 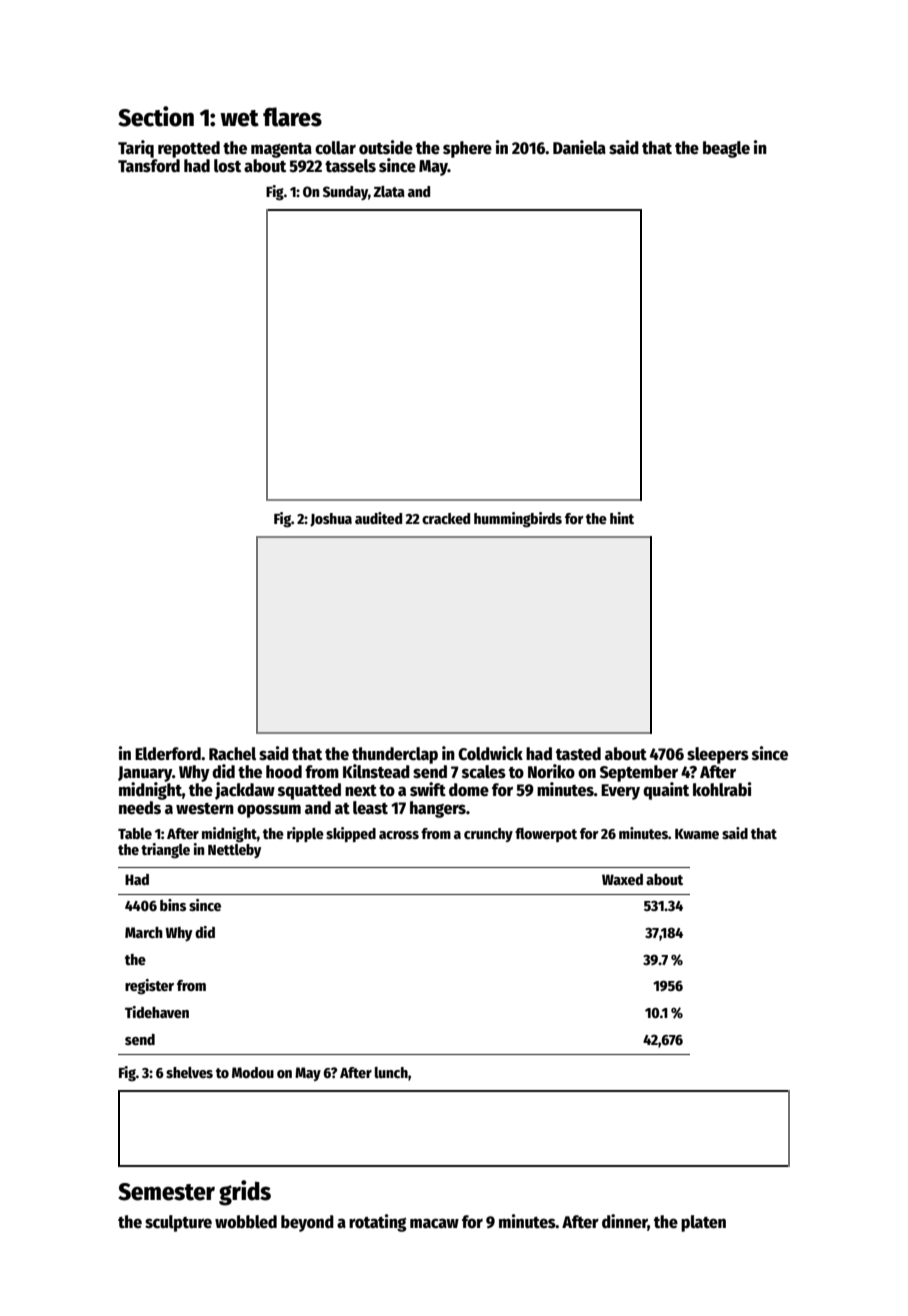 What do you see at coordinates (718, 755) in the screenshot?
I see `sleepers` at bounding box center [718, 755].
